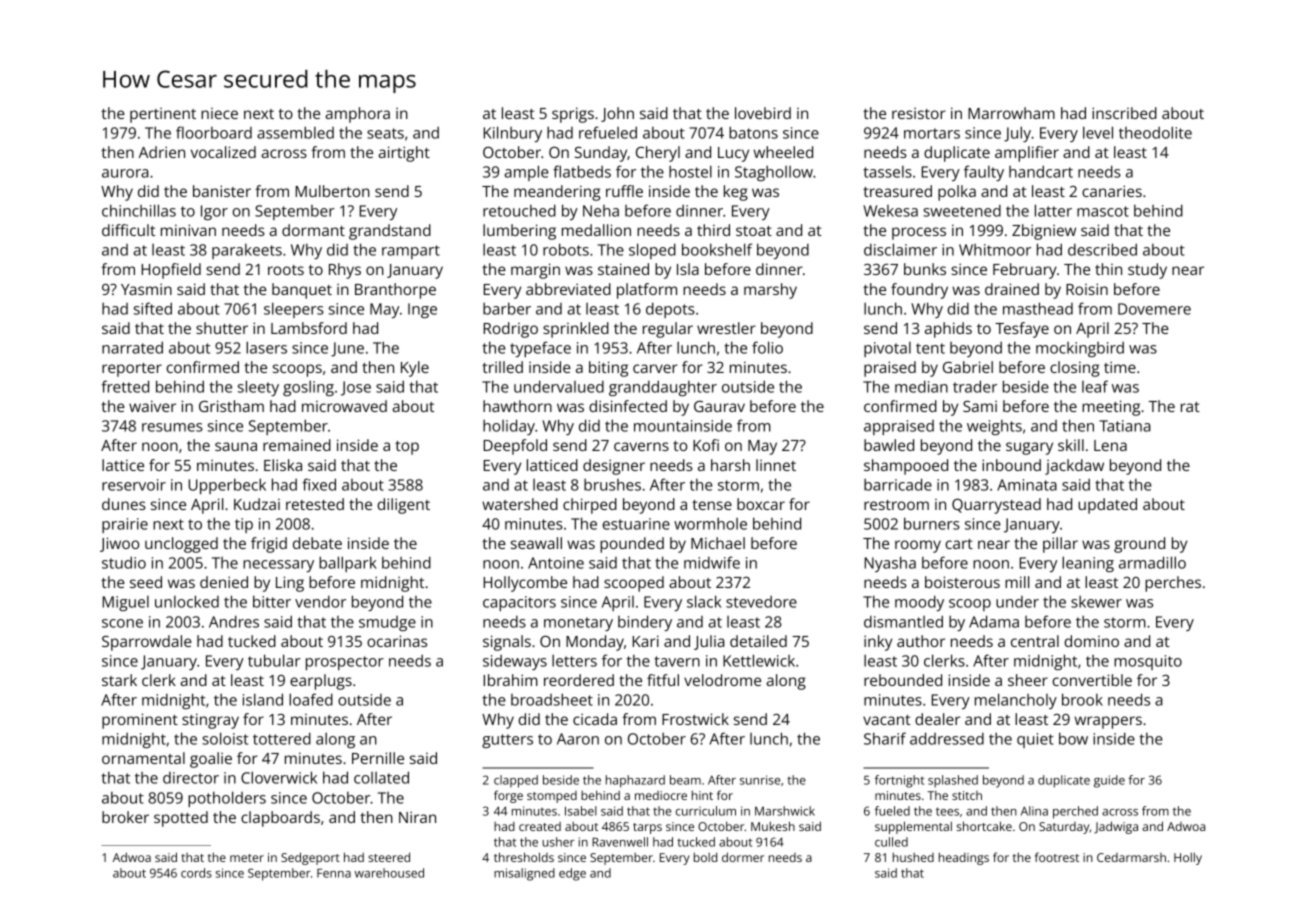 The width and height of the image is (1308, 924). What do you see at coordinates (636, 524) in the image?
I see `estuarine` at bounding box center [636, 524].
